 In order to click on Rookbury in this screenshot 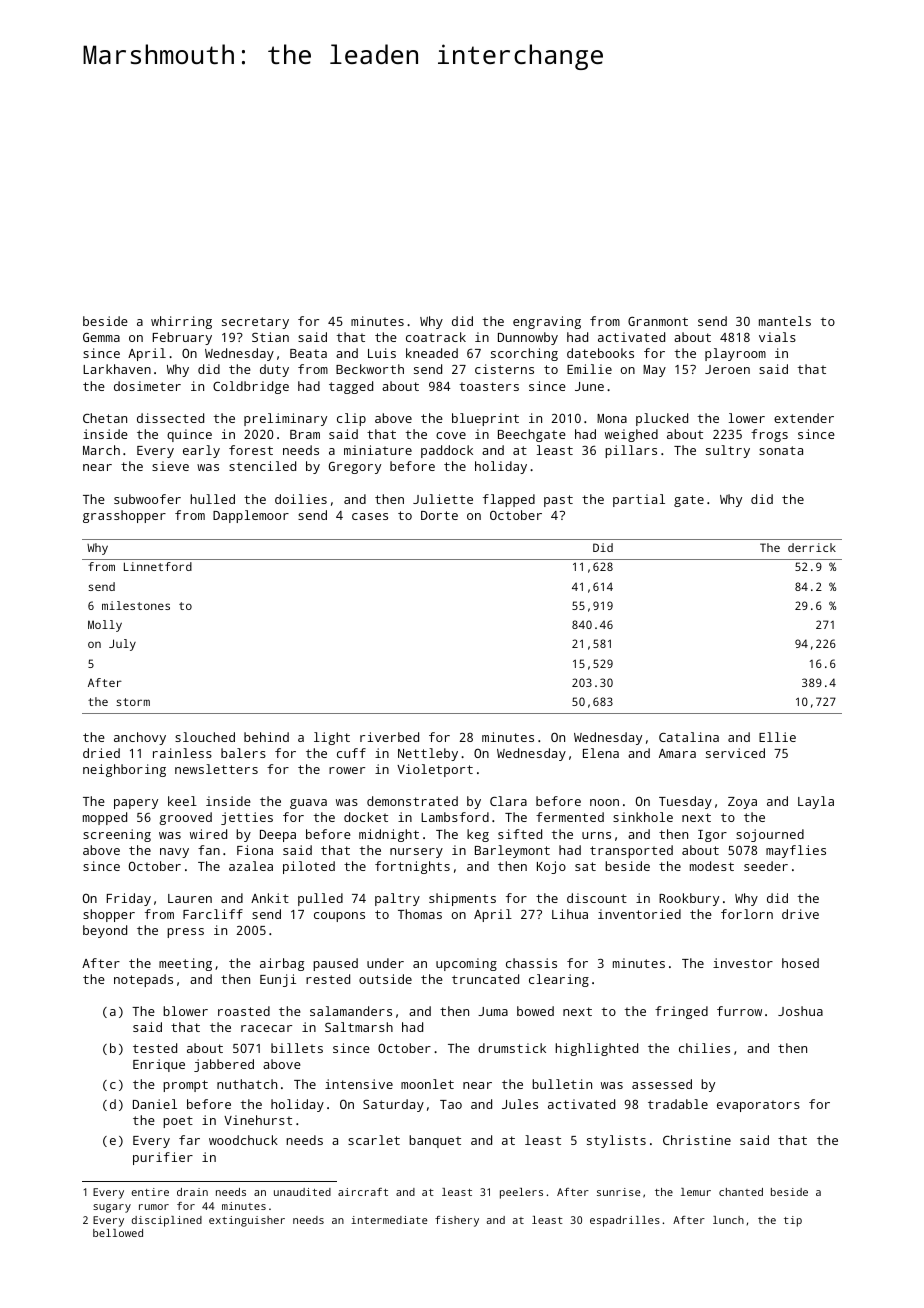, I will do `click(689, 899)`.
